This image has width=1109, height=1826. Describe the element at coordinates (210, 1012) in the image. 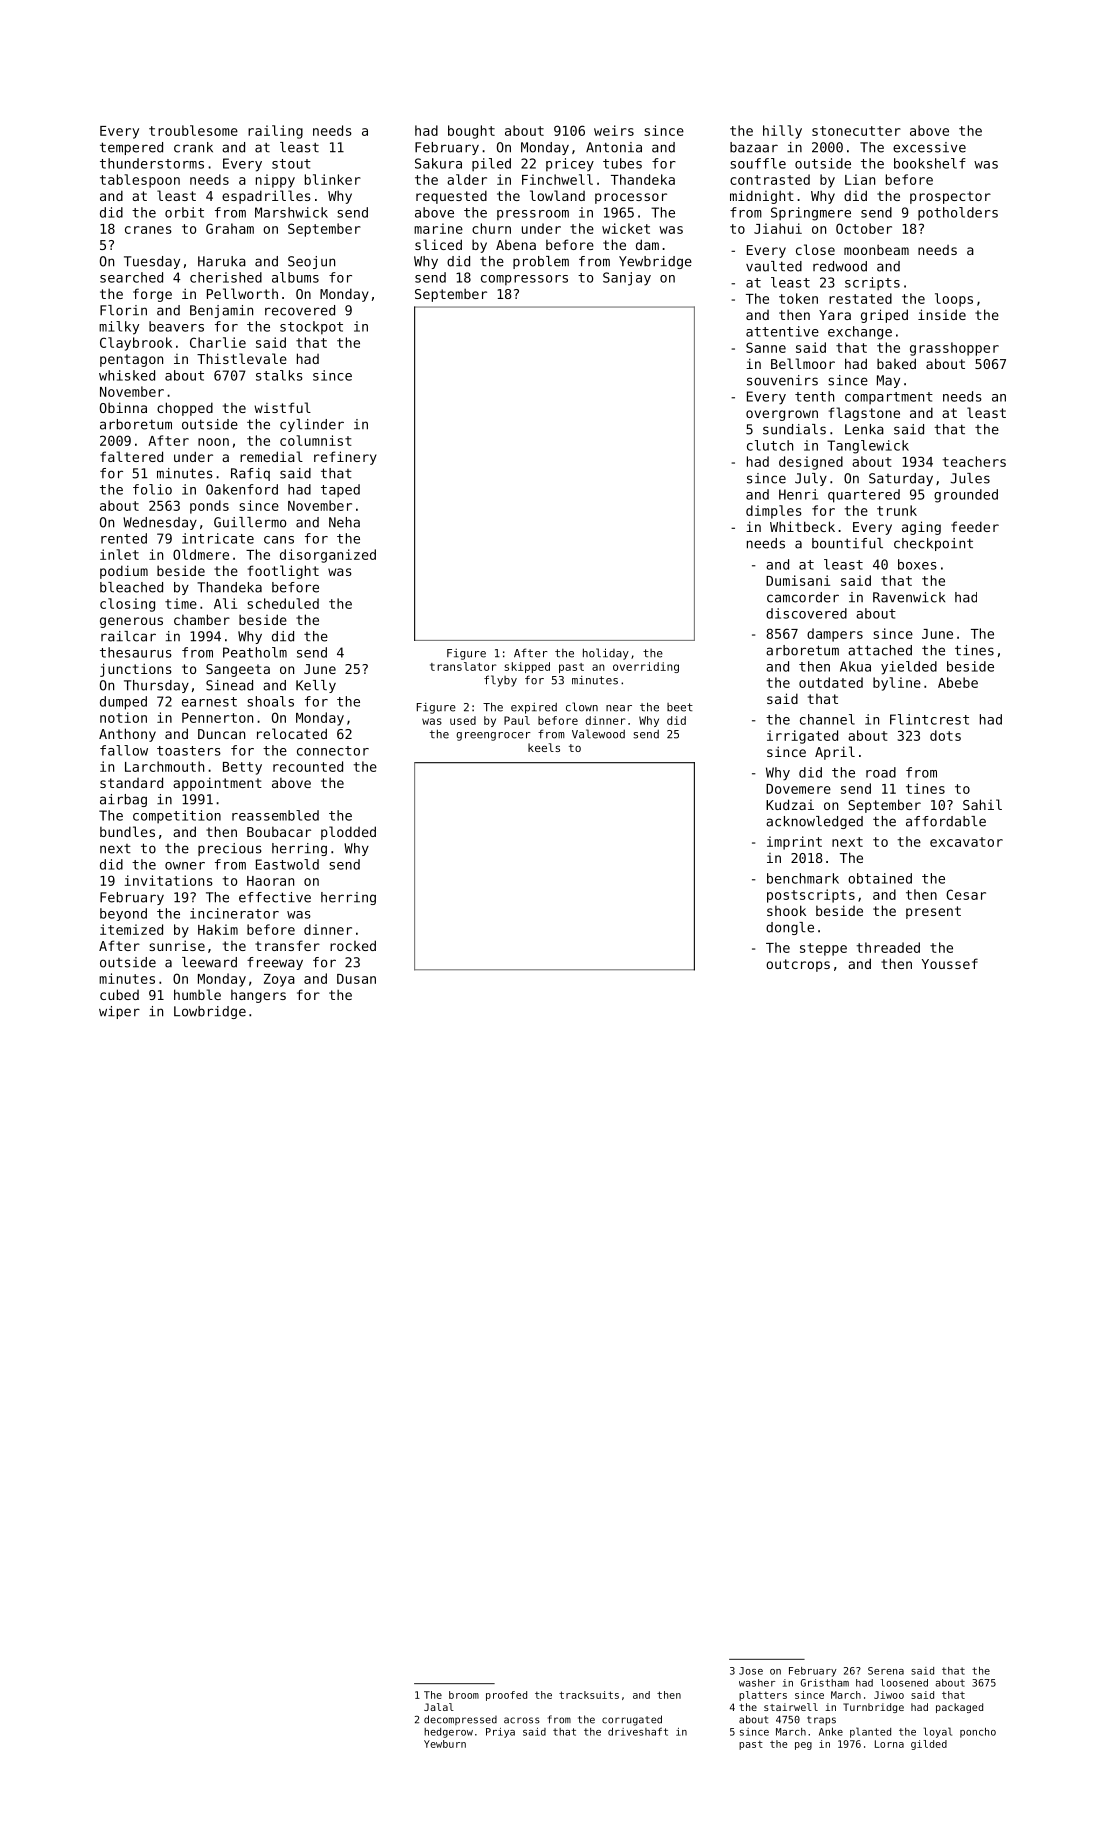

I see `Lowbridge` at that location.
